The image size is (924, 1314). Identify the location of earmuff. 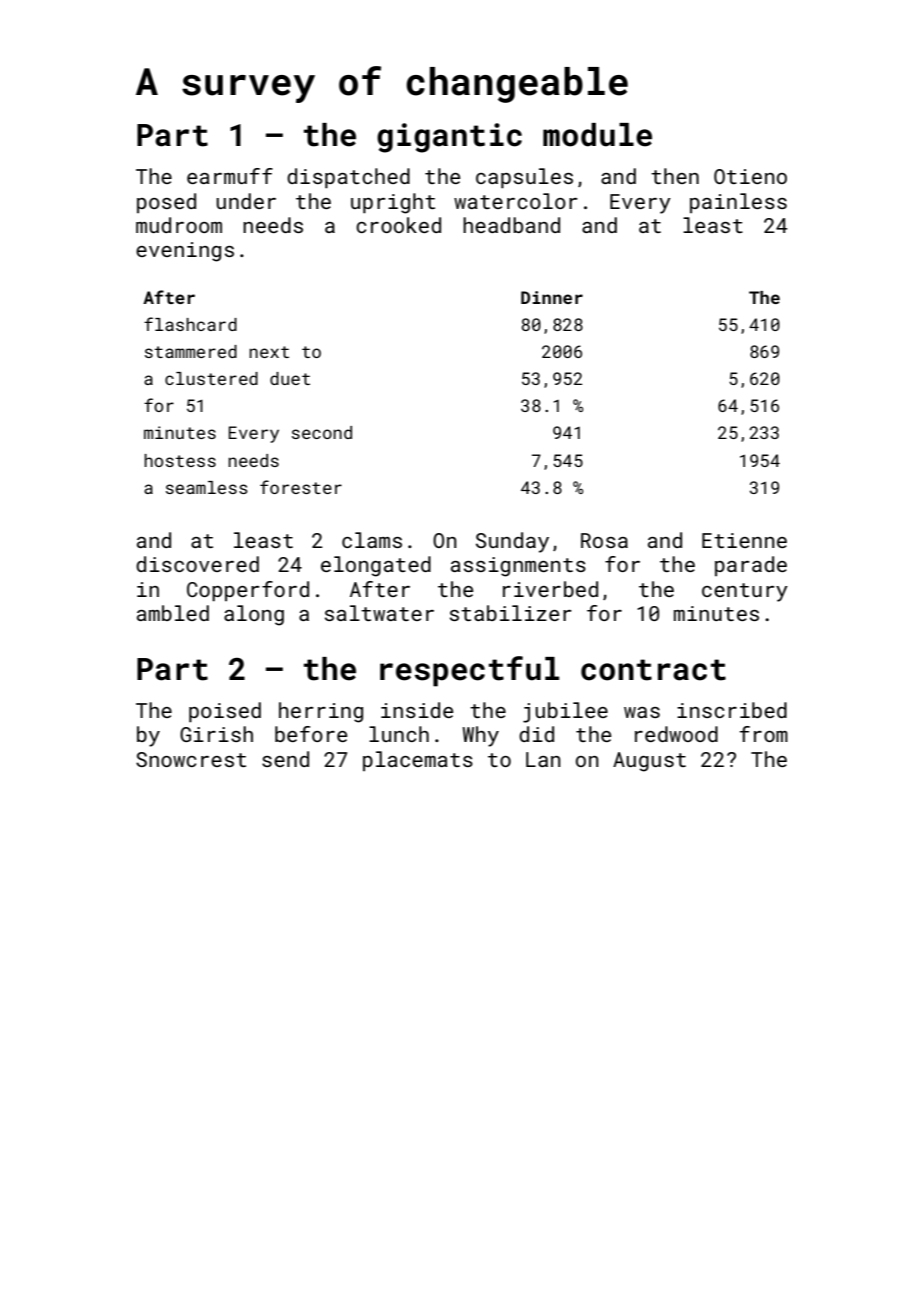
(230, 176).
